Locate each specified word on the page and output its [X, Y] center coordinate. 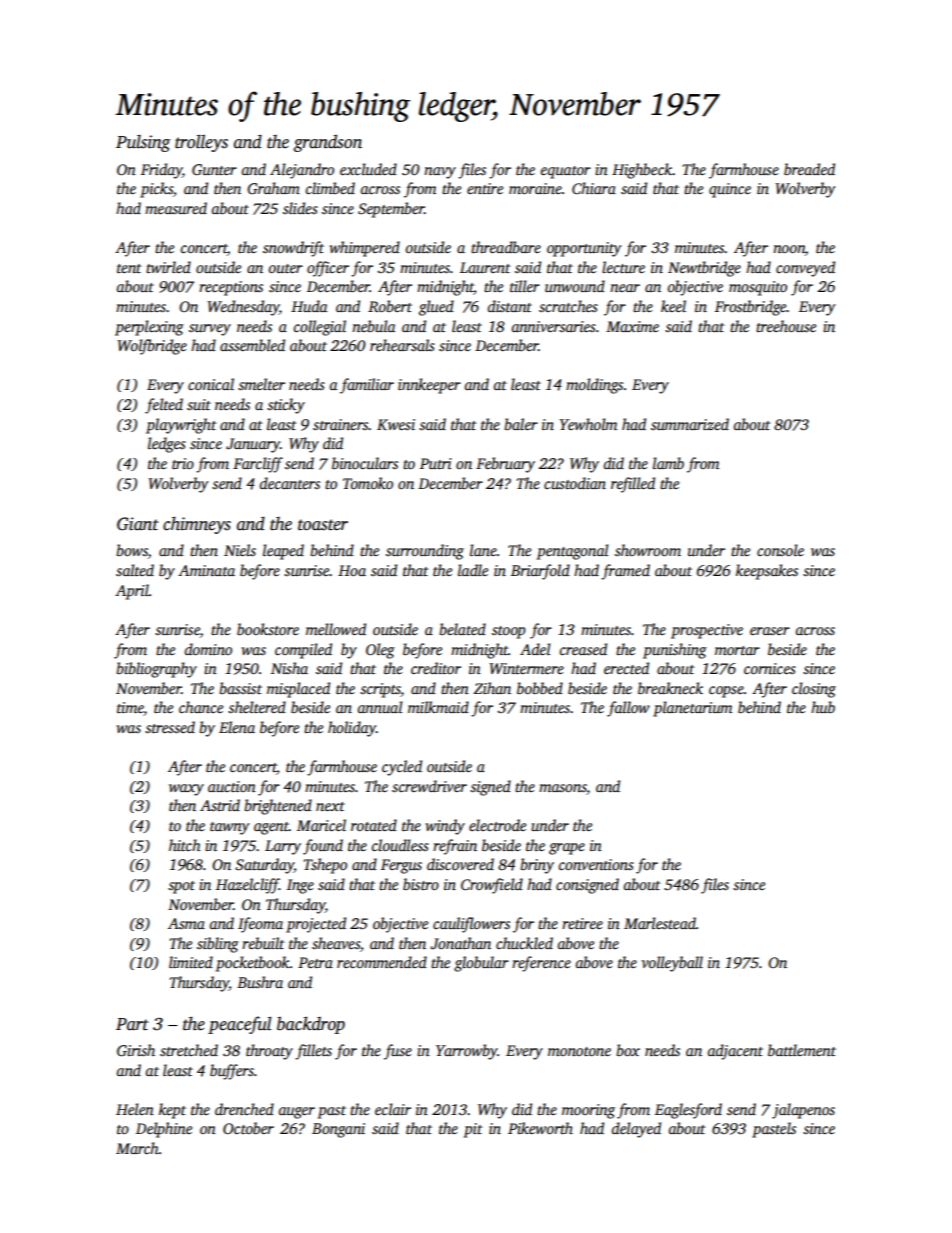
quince [730, 190]
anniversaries [554, 326]
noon [789, 250]
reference [541, 964]
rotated [374, 825]
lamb [668, 463]
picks [156, 190]
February [505, 465]
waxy [186, 790]
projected [316, 925]
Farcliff [258, 465]
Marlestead [660, 923]
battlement [802, 1050]
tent [129, 268]
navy [440, 173]
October [248, 1128]
